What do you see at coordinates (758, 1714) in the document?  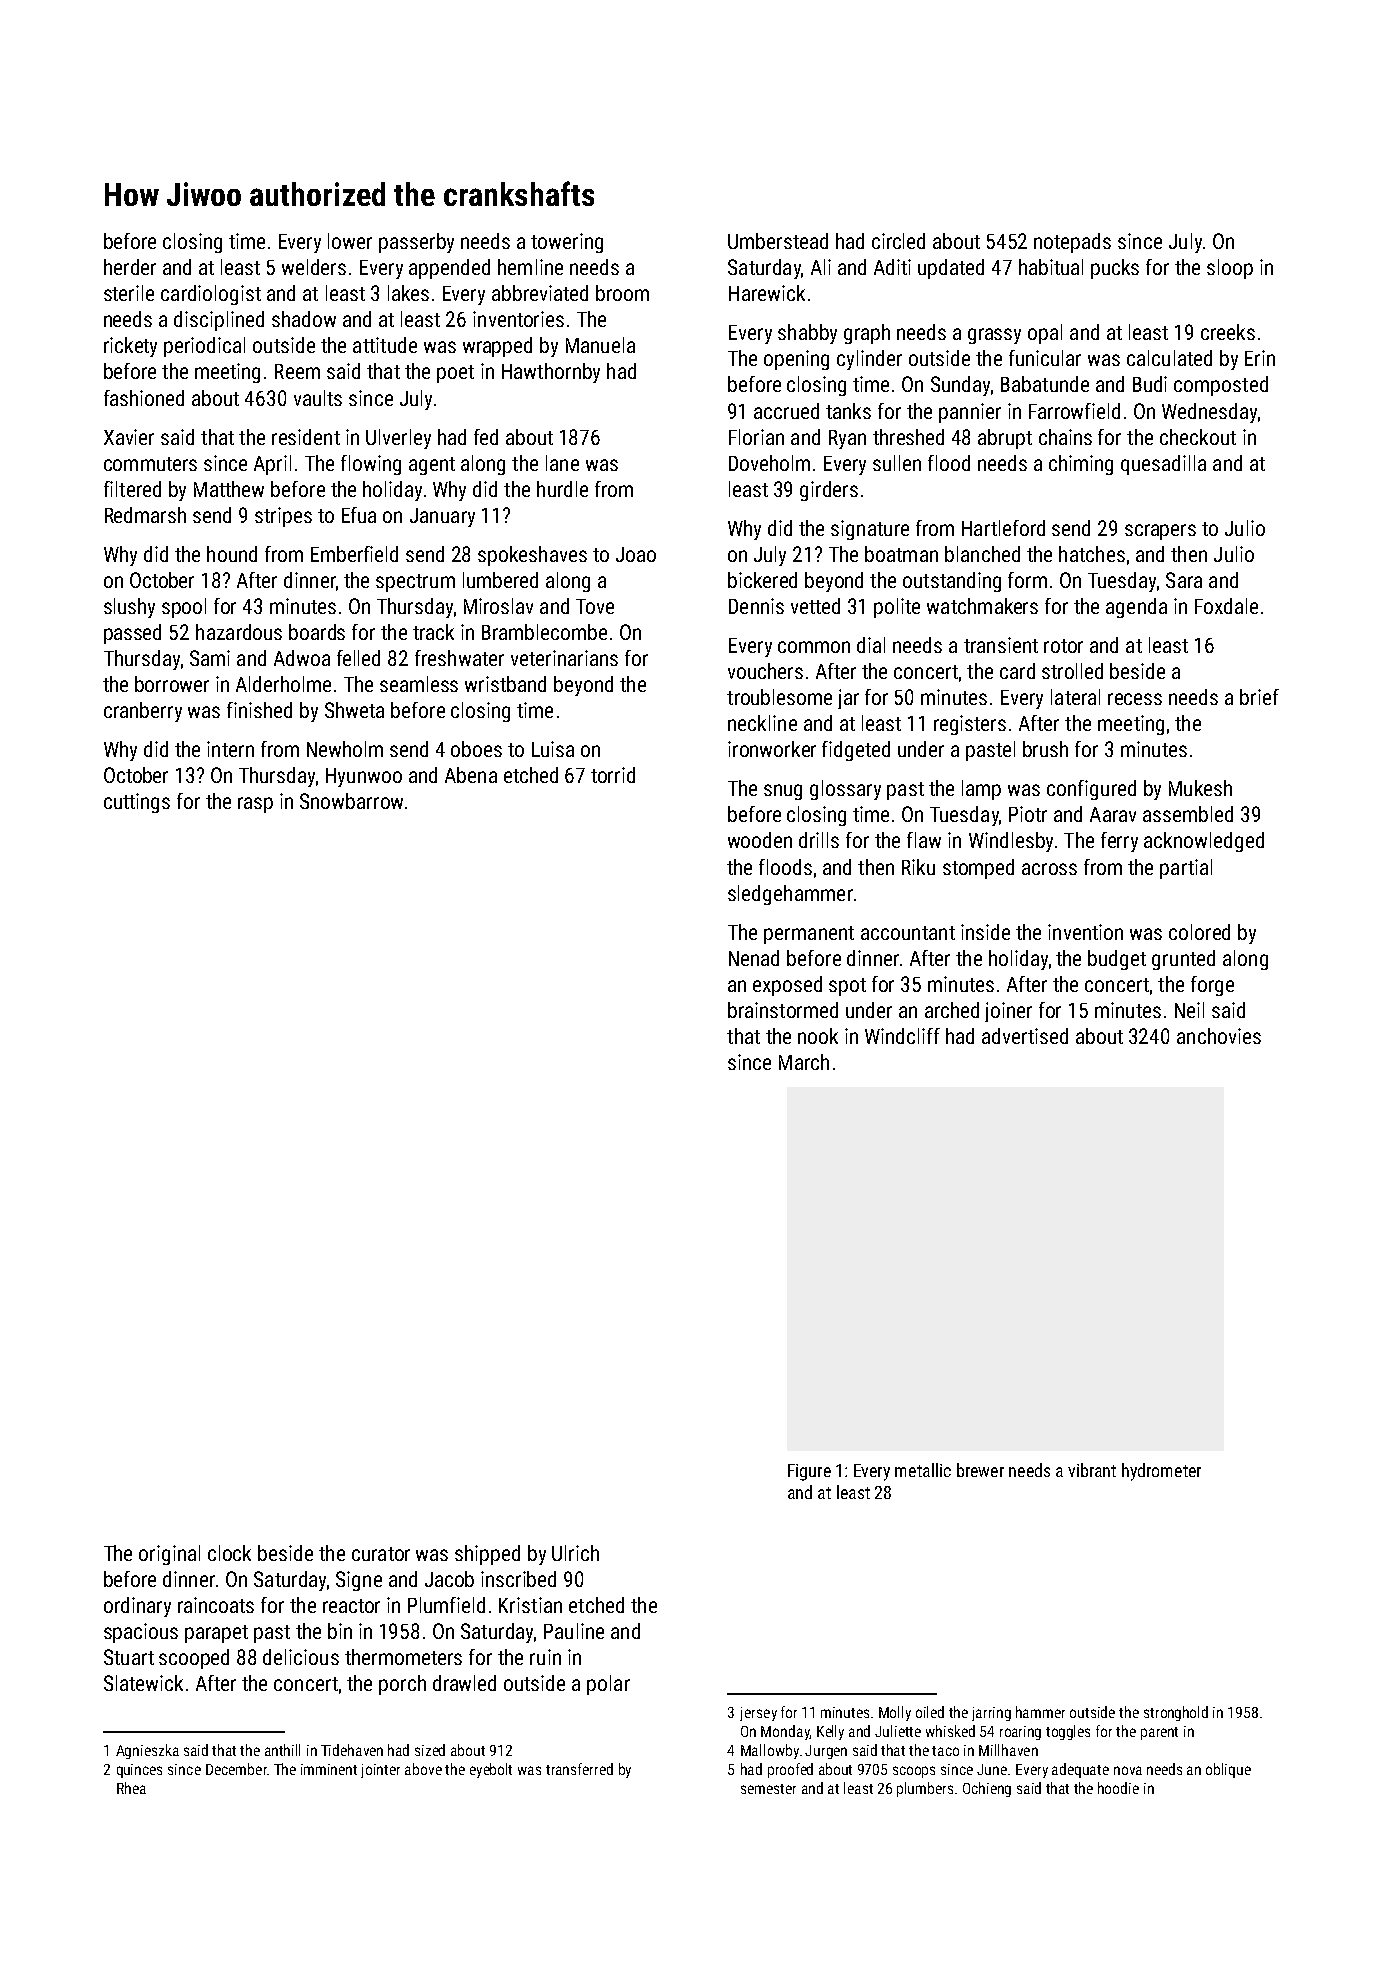 I see `jersey` at bounding box center [758, 1714].
